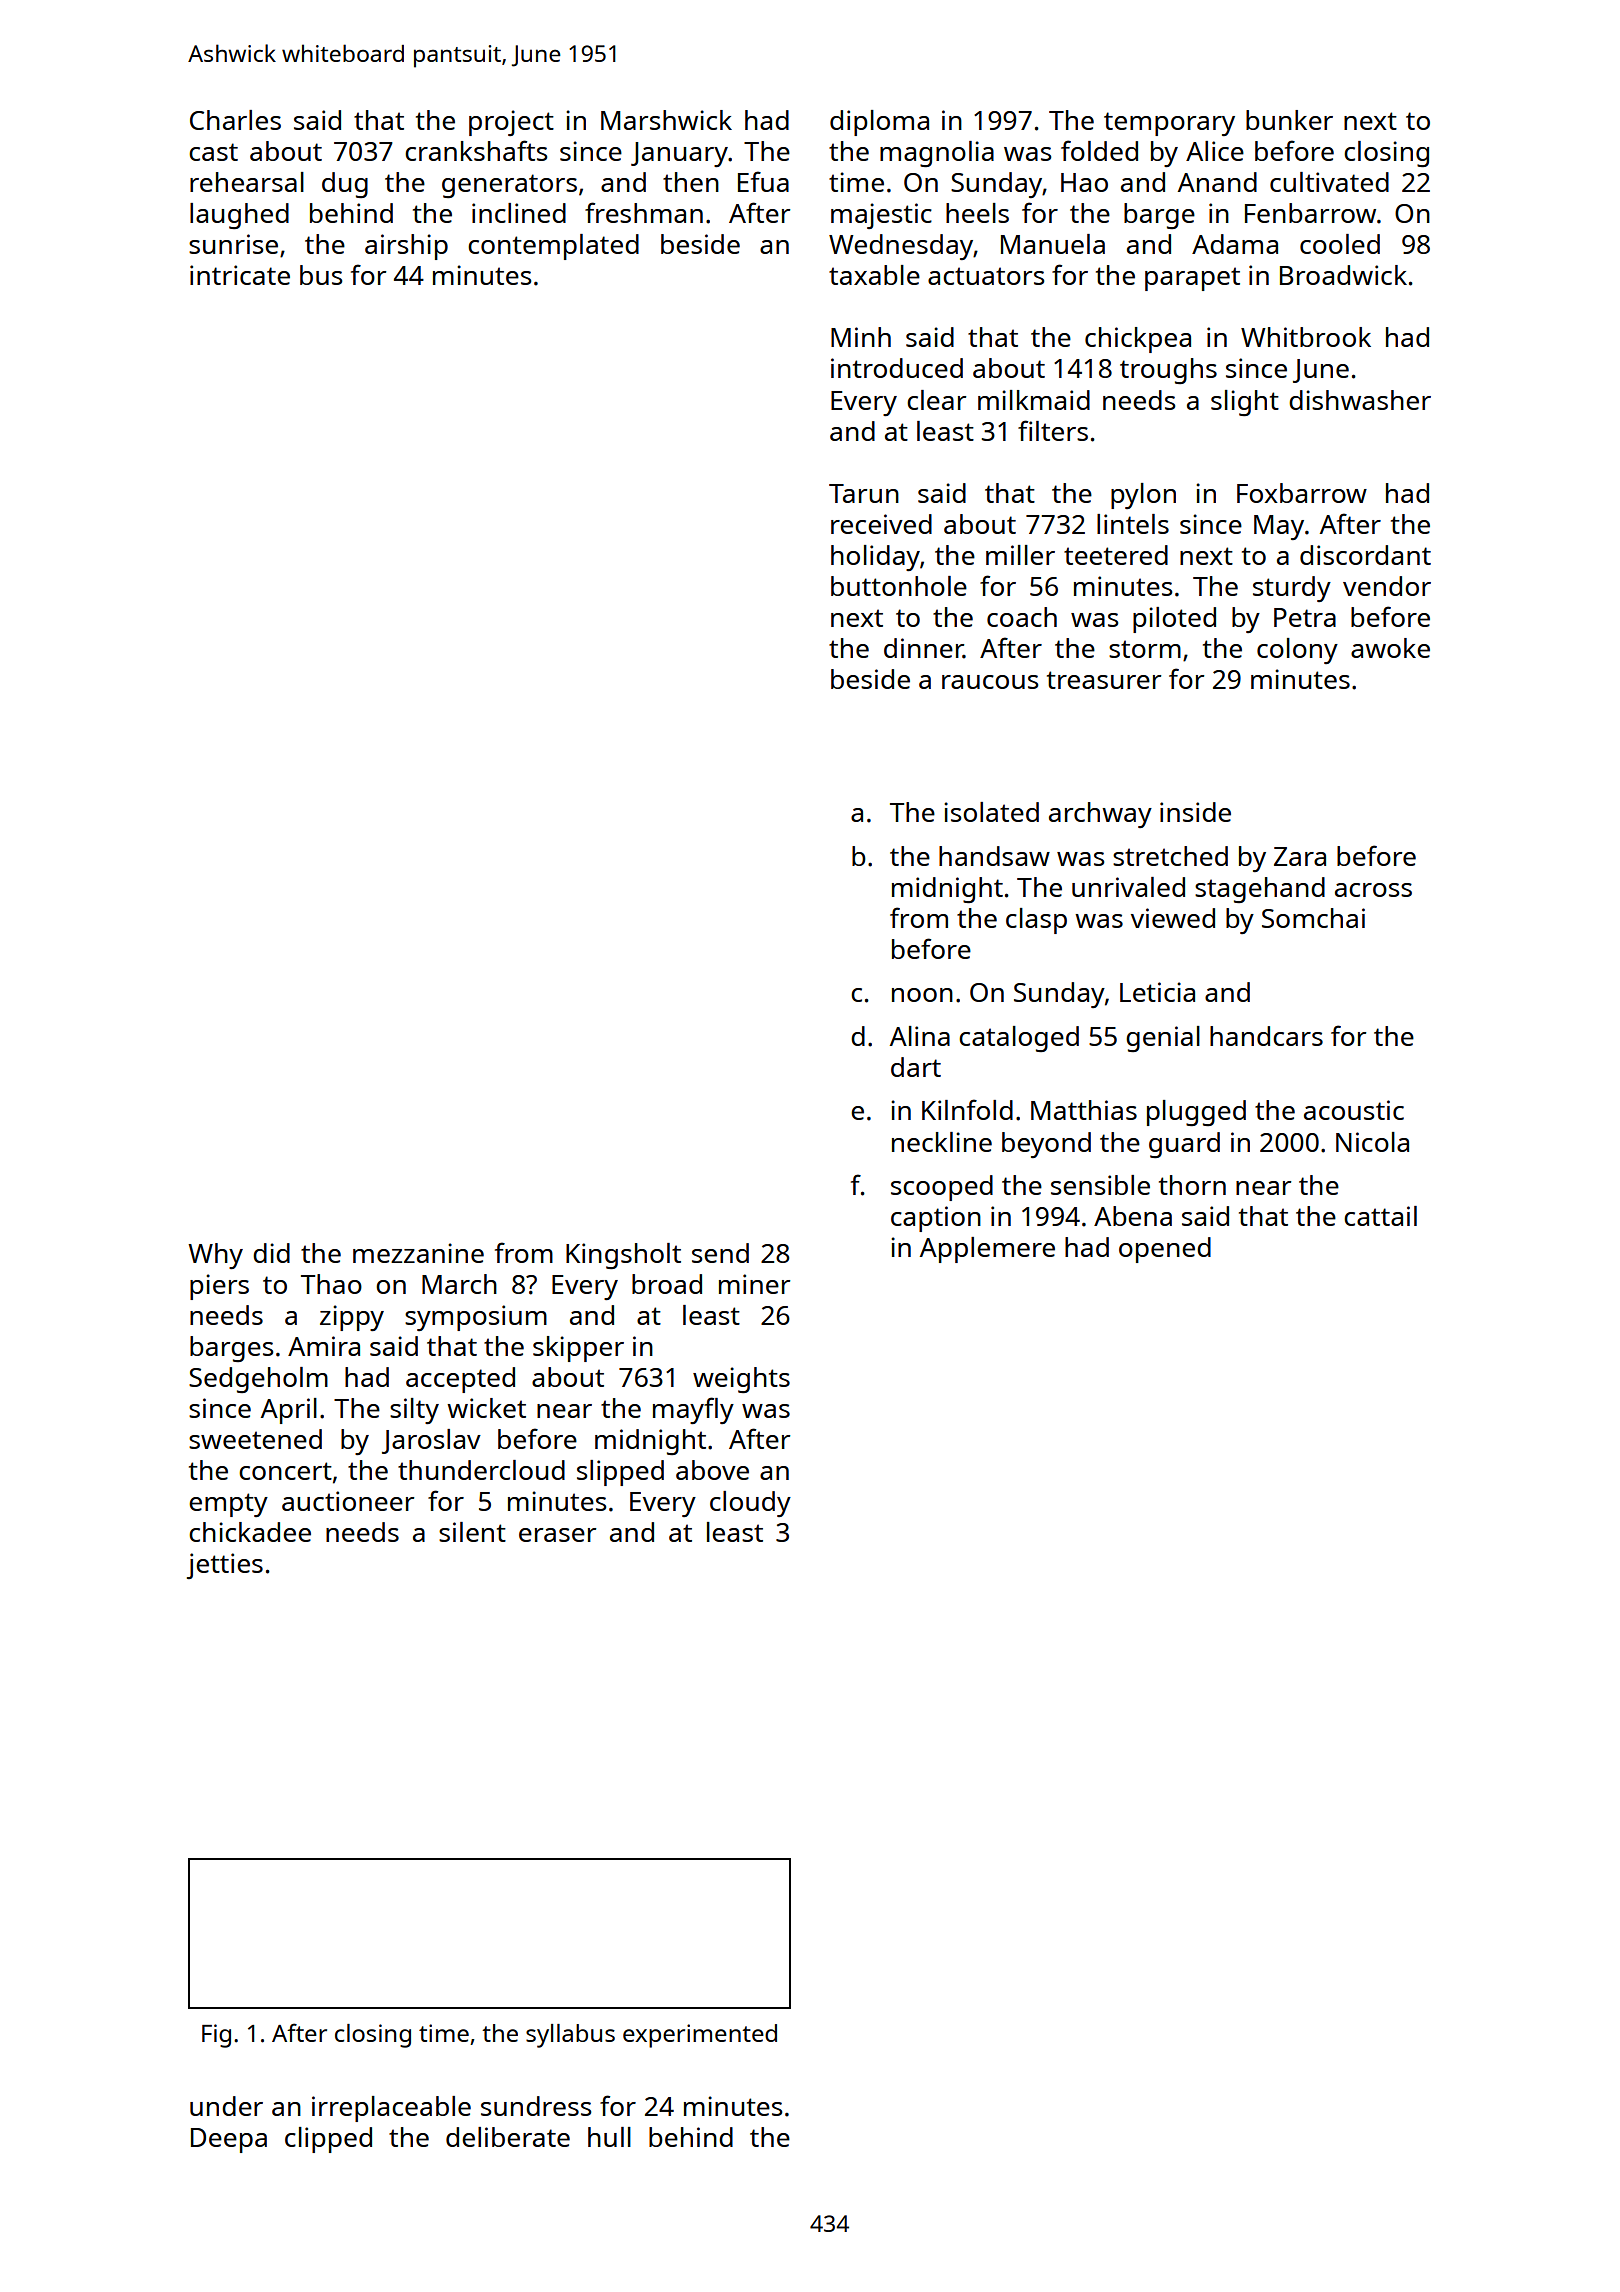  Describe the element at coordinates (700, 2036) in the screenshot. I see `experimented` at that location.
